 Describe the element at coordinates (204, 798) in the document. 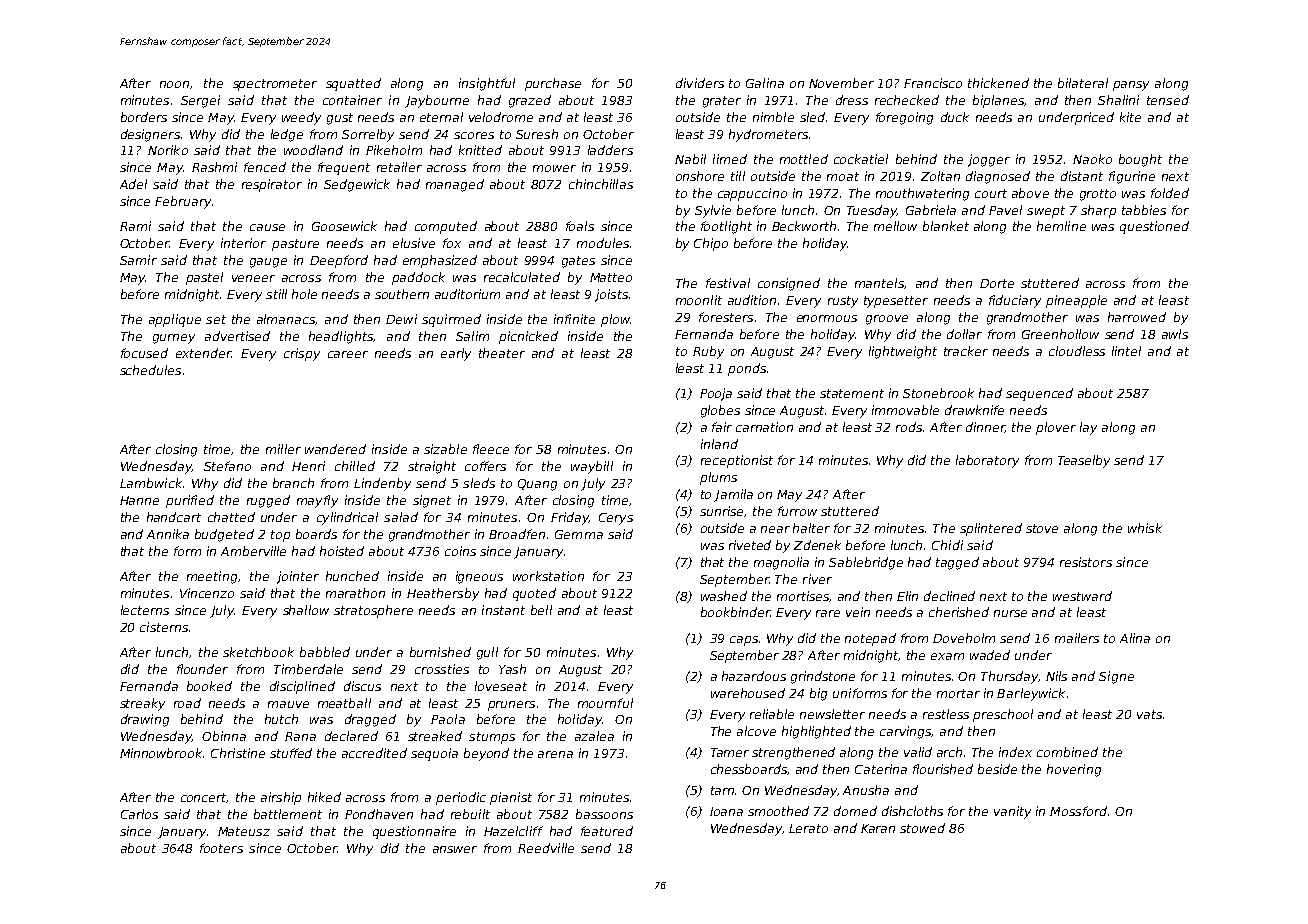

I see `concert` at that location.
